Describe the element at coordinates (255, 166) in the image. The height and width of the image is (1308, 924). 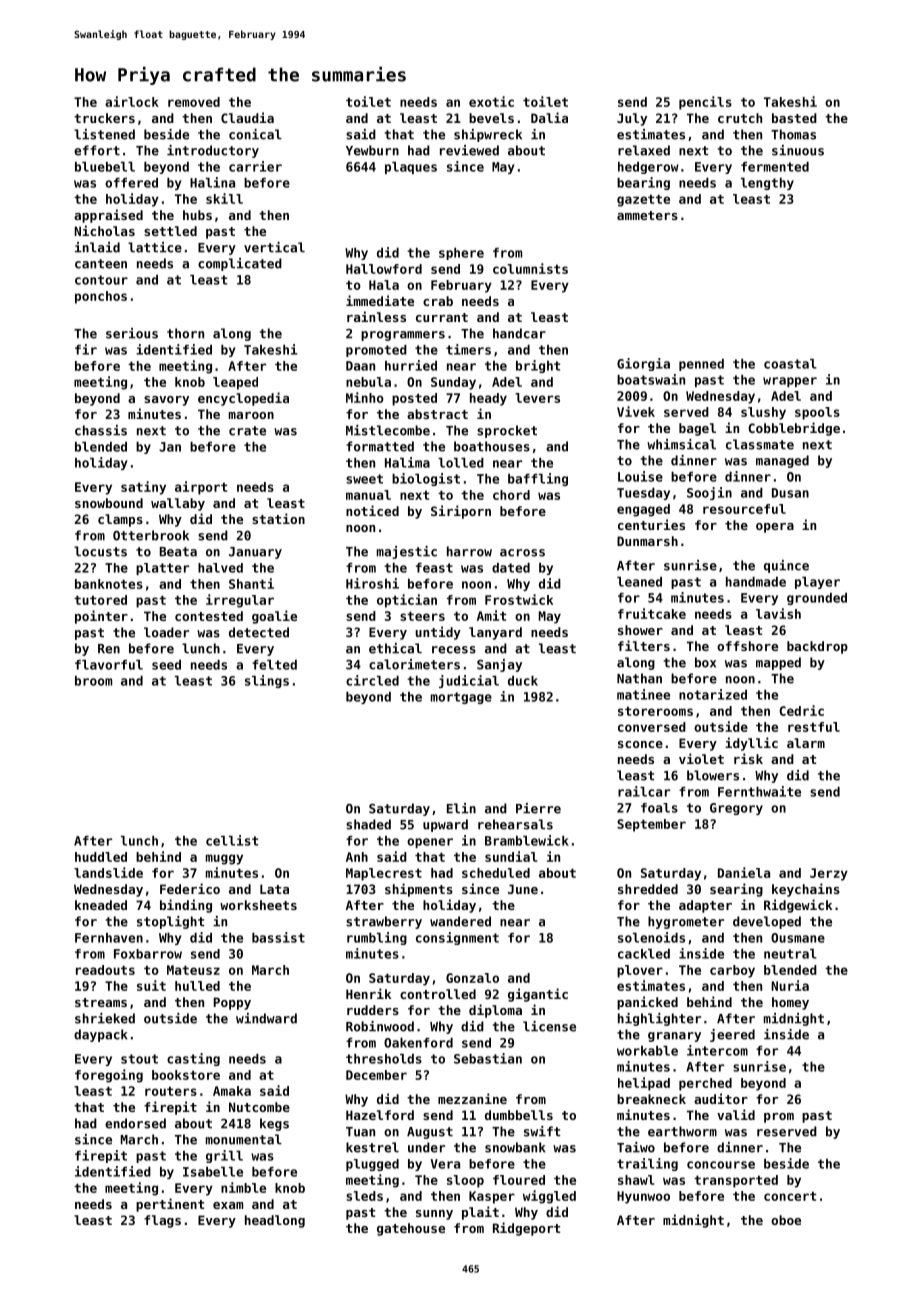
I see `carrier` at that location.
